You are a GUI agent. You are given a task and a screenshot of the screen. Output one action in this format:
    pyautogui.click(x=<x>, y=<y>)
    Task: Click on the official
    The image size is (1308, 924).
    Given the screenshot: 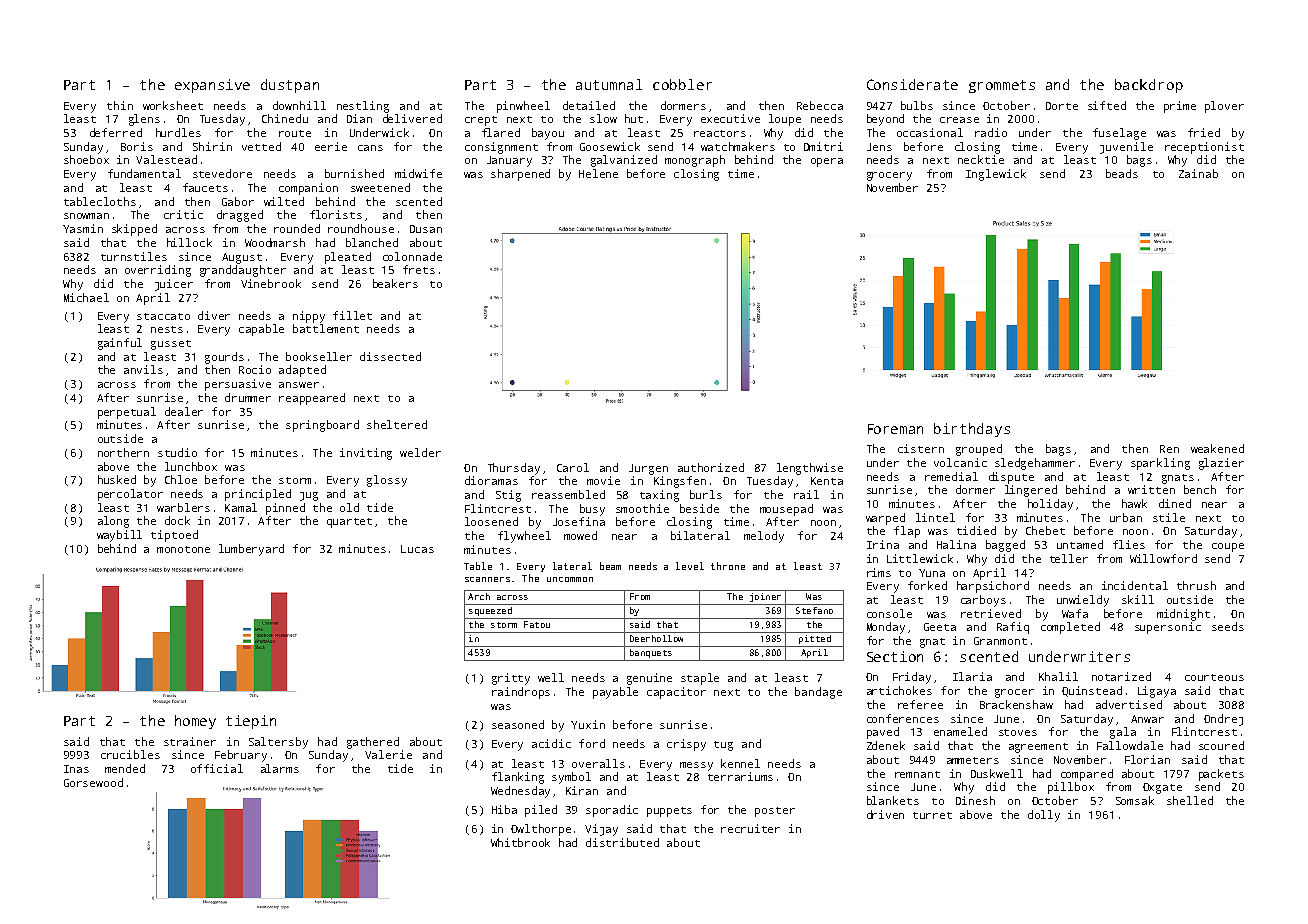 What is the action you would take?
    pyautogui.click(x=217, y=768)
